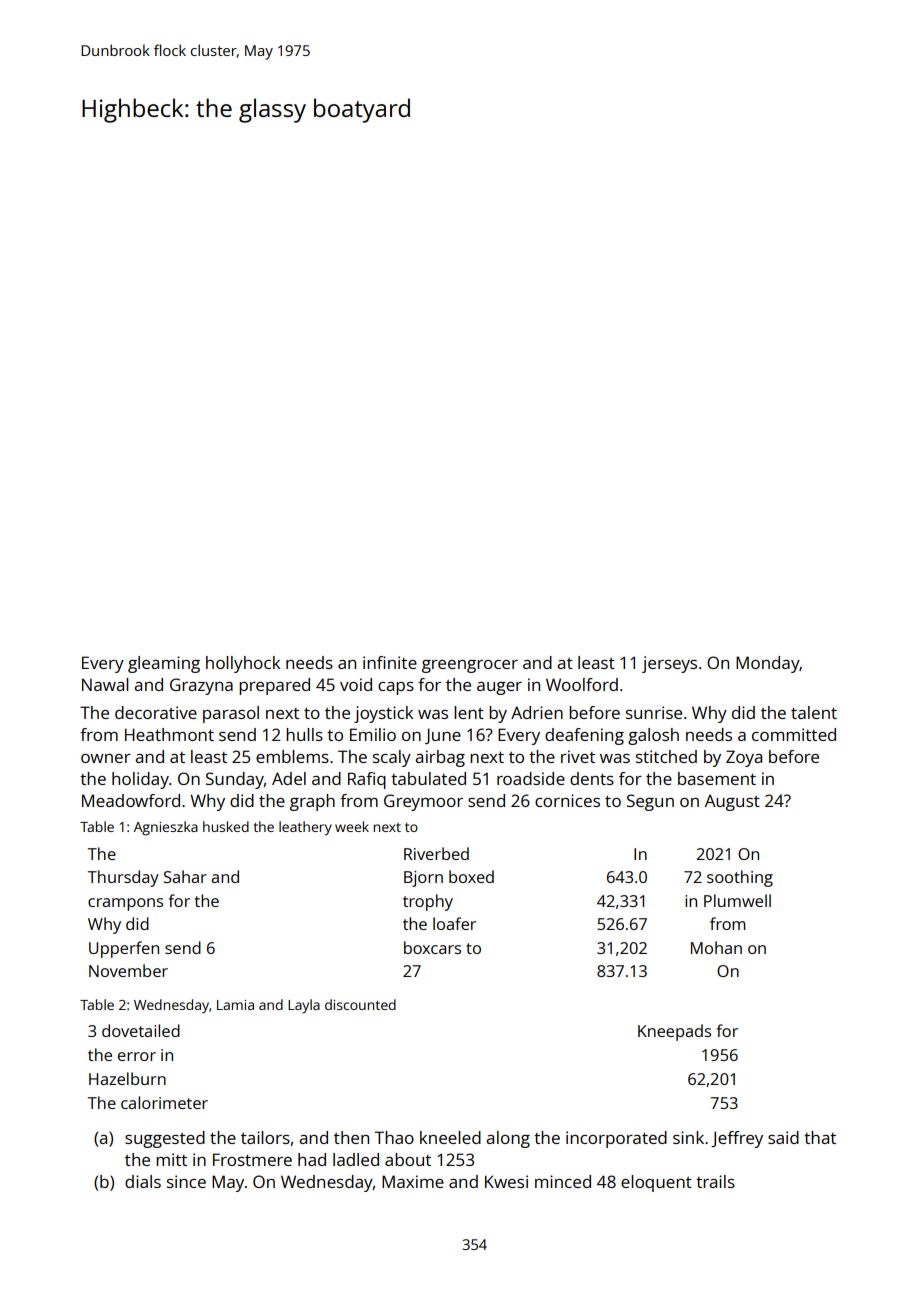 The height and width of the screenshot is (1308, 924). What do you see at coordinates (124, 949) in the screenshot?
I see `Upperfen` at bounding box center [124, 949].
